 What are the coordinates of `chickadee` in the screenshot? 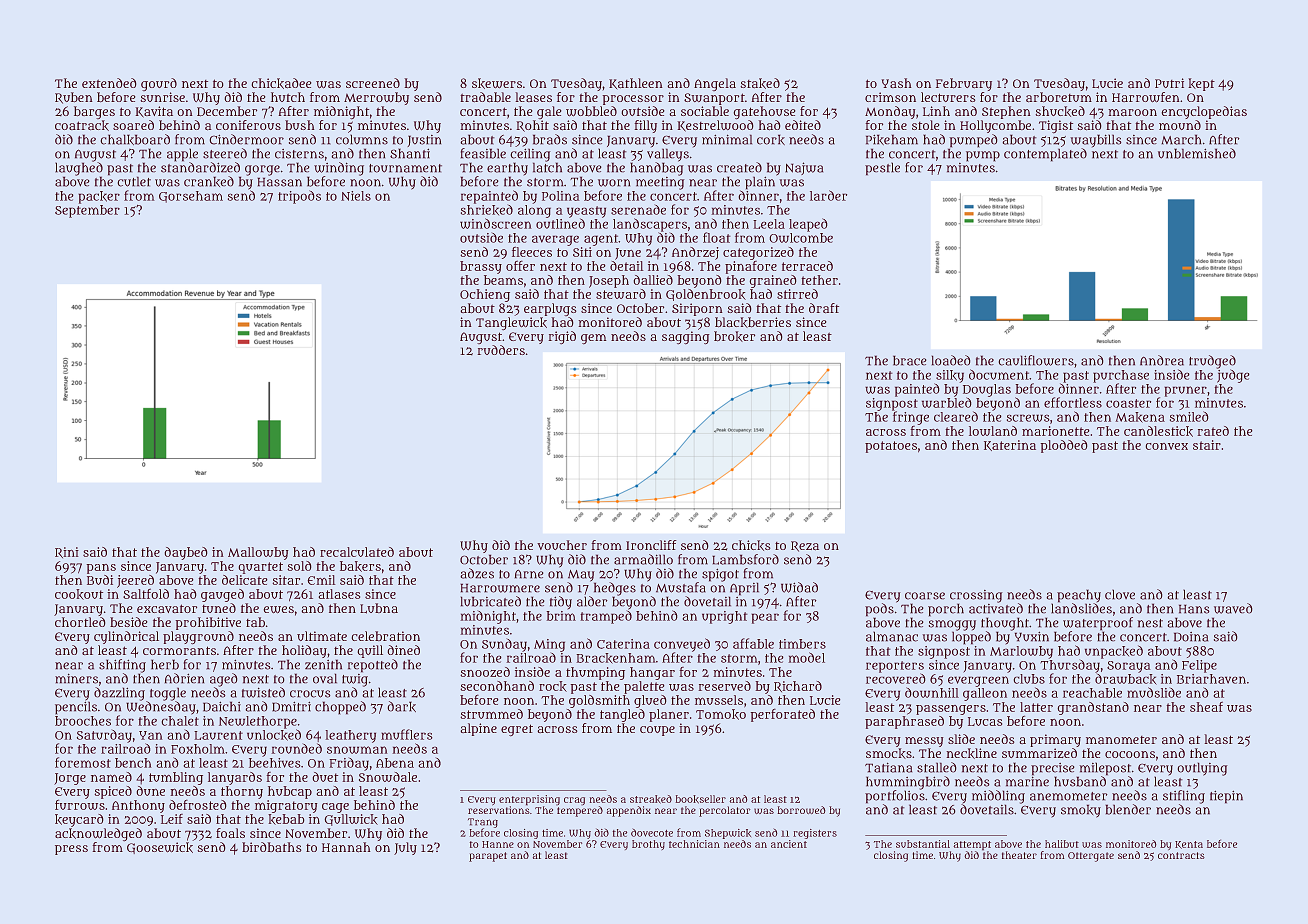 It's located at (281, 83).
